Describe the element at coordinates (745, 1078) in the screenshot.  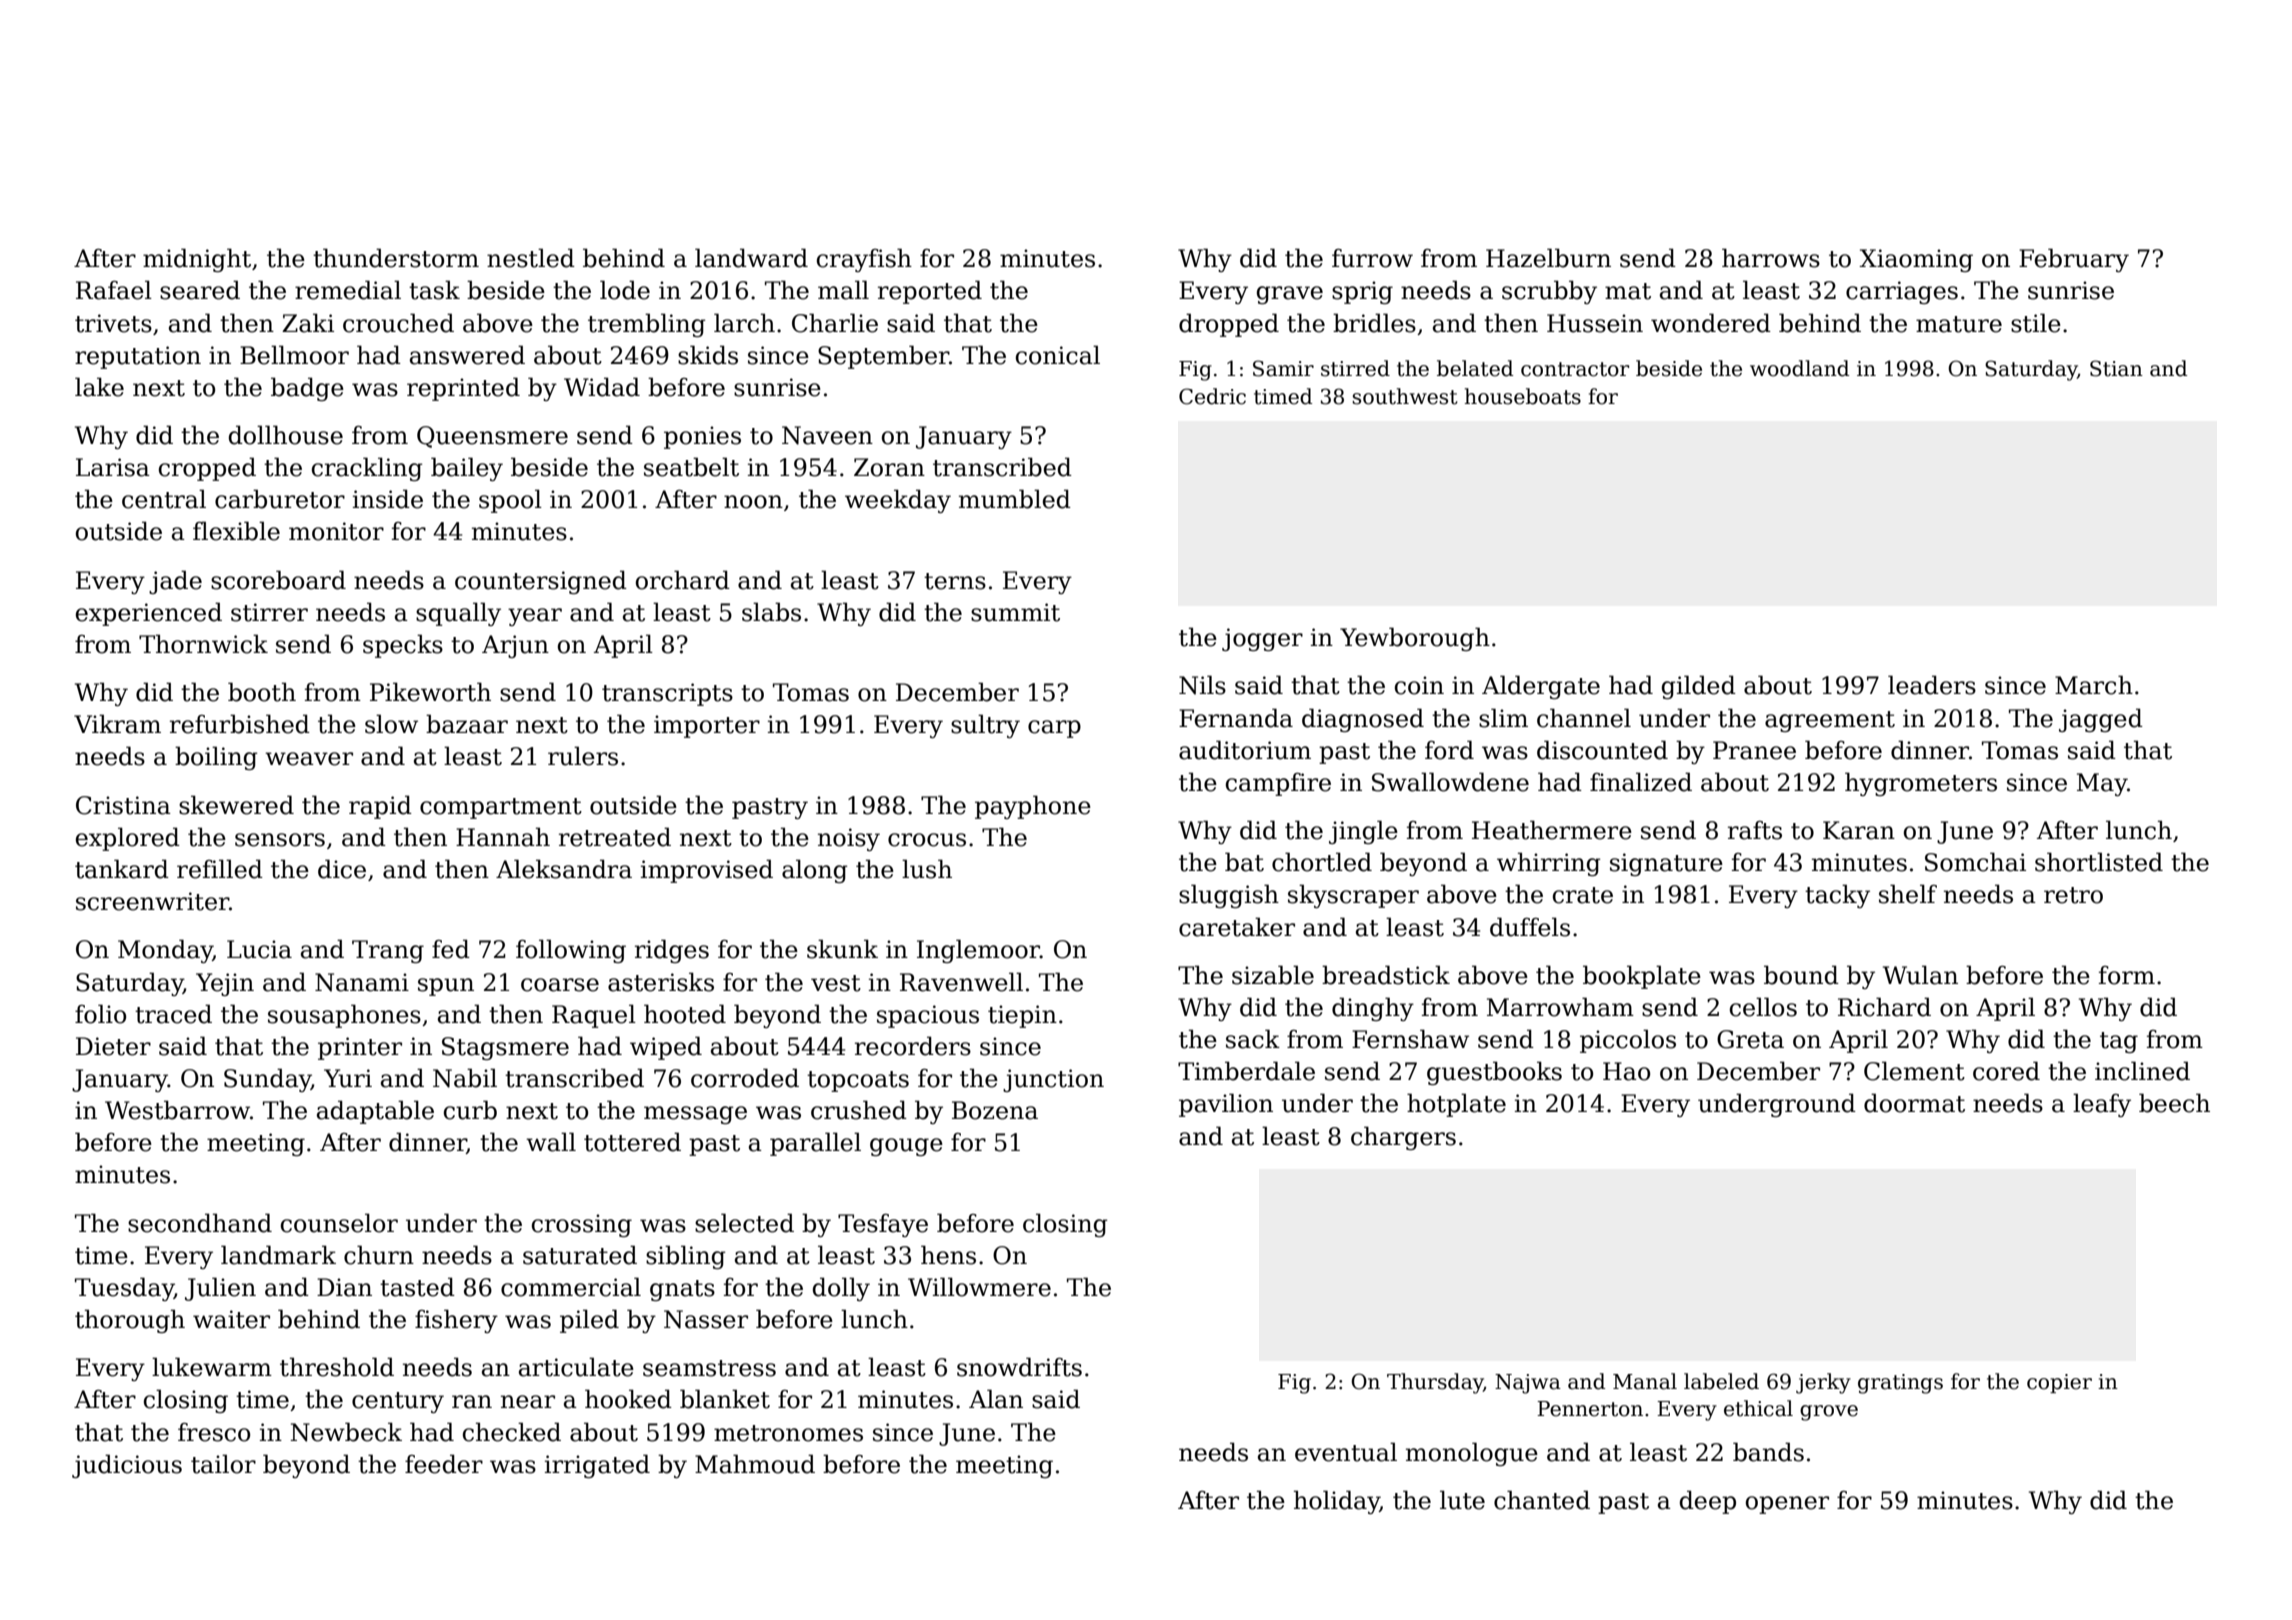
I see `corroded` at that location.
